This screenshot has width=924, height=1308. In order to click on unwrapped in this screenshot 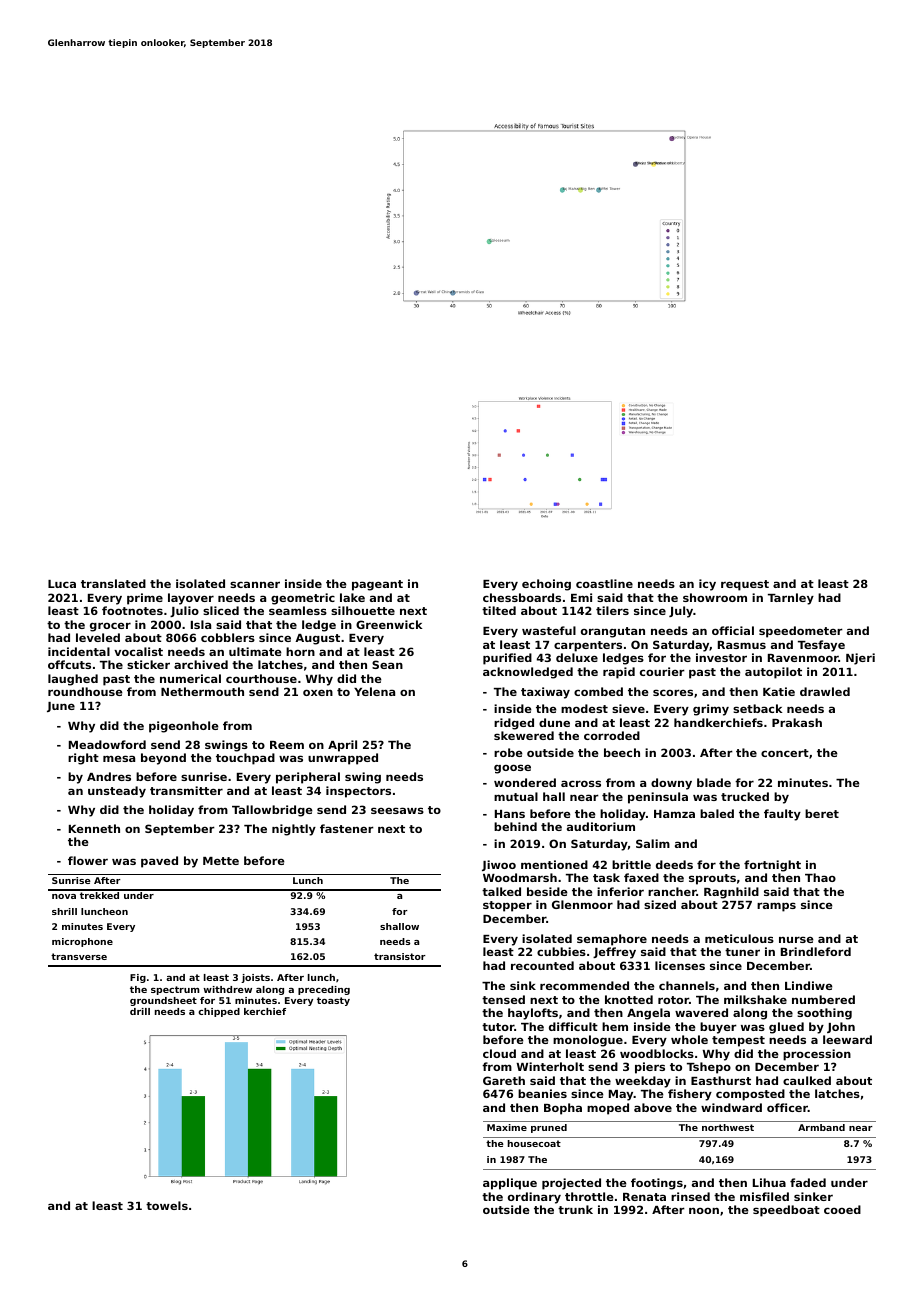, I will do `click(343, 759)`.
